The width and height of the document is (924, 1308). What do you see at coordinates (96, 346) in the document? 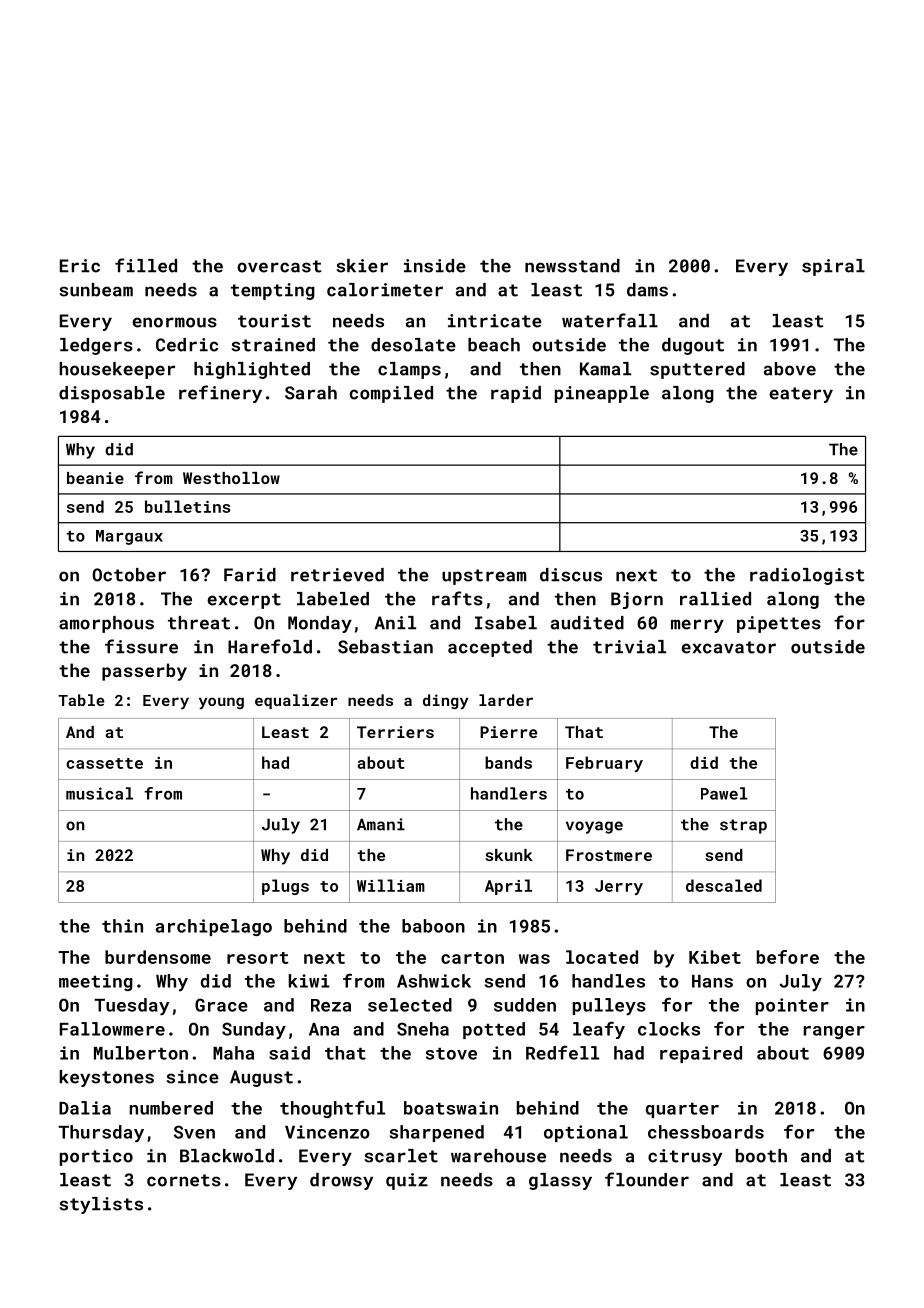
I see `ledgers` at bounding box center [96, 346].
